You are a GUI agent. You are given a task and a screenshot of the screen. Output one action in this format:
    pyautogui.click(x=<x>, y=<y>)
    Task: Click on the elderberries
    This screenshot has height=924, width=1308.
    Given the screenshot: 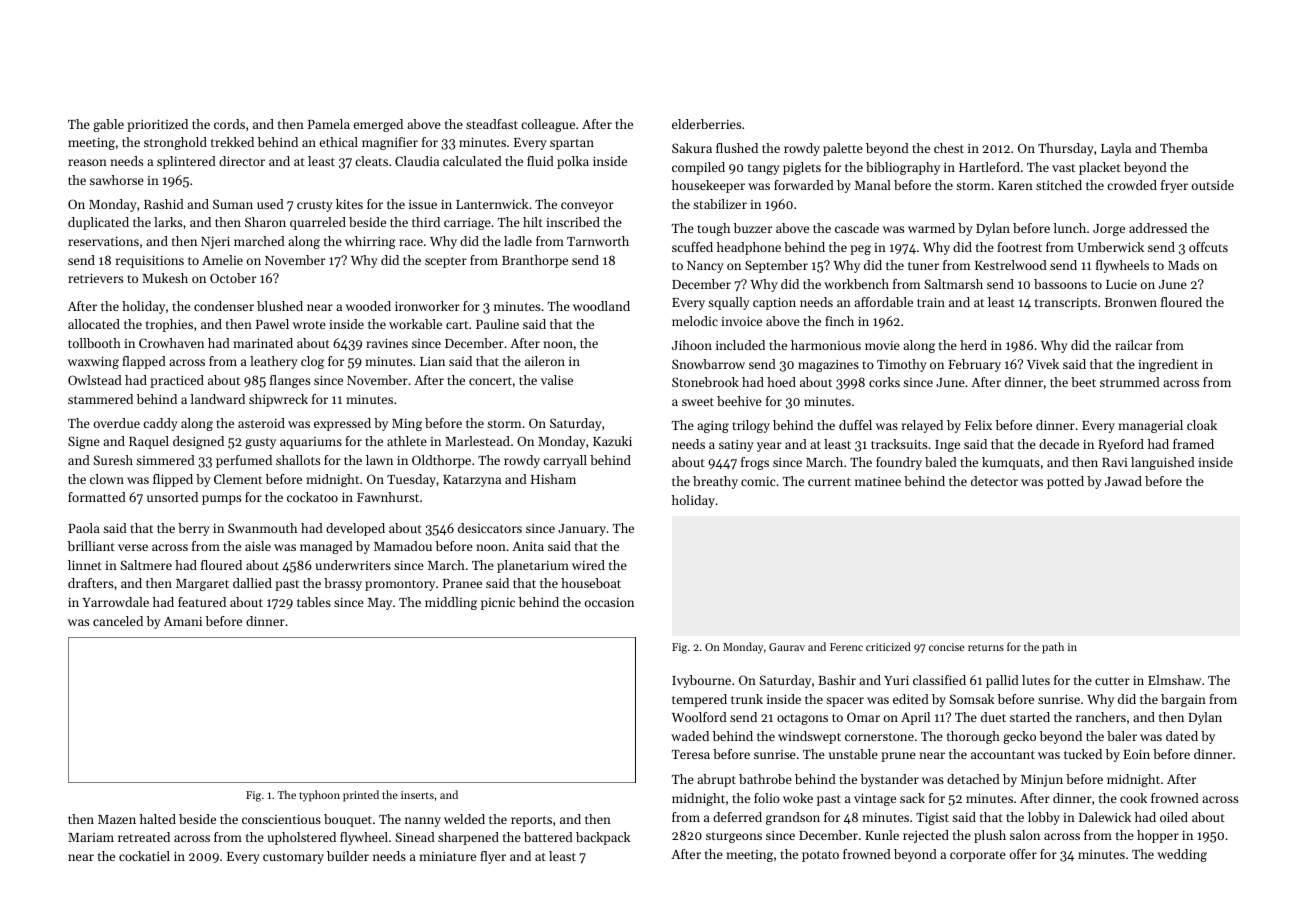 What is the action you would take?
    pyautogui.click(x=706, y=124)
